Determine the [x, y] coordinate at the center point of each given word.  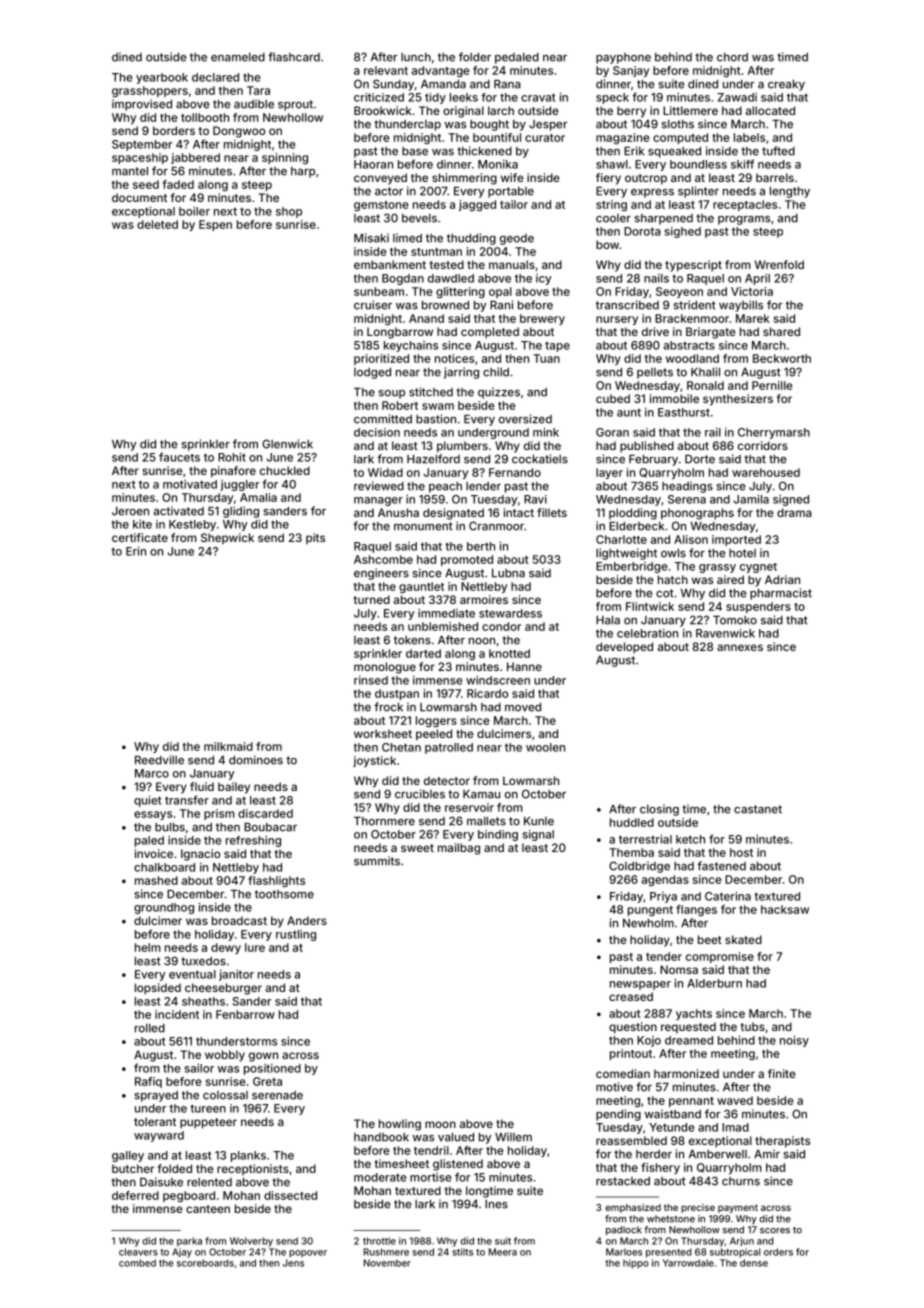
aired [730, 579]
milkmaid [228, 746]
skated [743, 939]
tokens [412, 640]
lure [255, 947]
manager [378, 501]
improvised [142, 105]
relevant [386, 70]
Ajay [182, 1253]
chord [732, 57]
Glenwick [287, 444]
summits [377, 861]
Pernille [772, 385]
